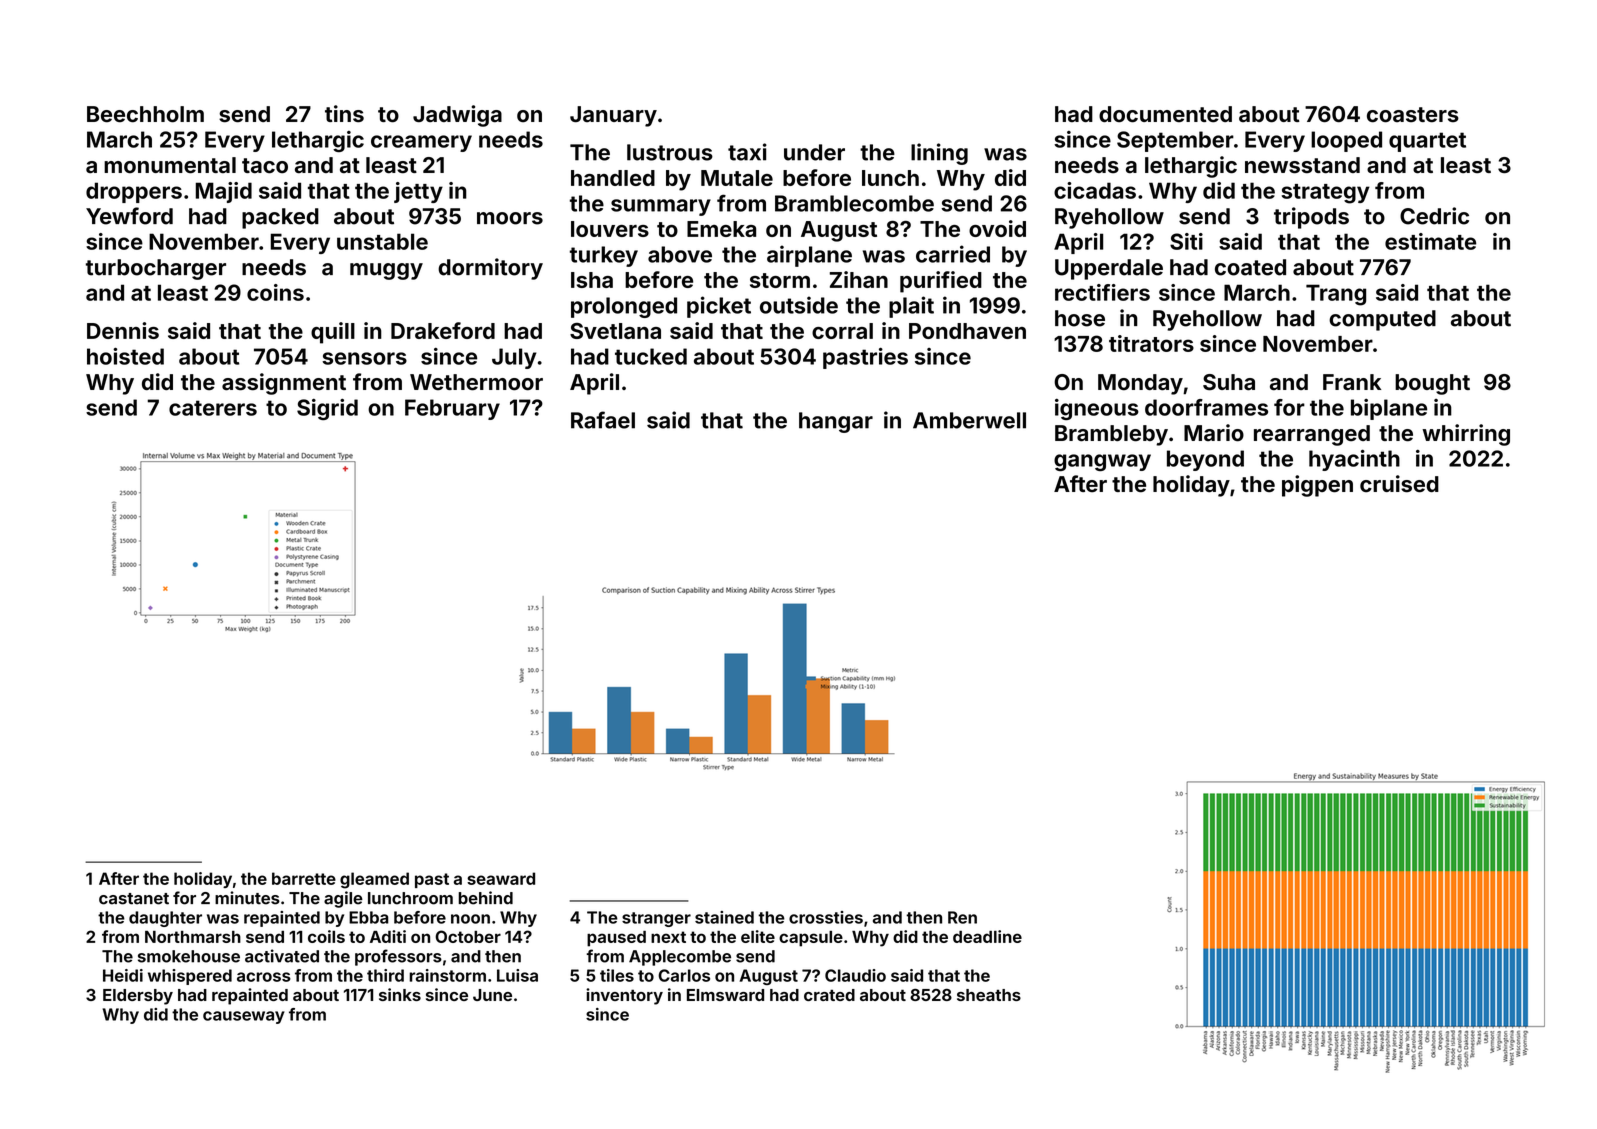 Image resolution: width=1597 pixels, height=1129 pixels. I want to click on Rafael, so click(603, 420).
